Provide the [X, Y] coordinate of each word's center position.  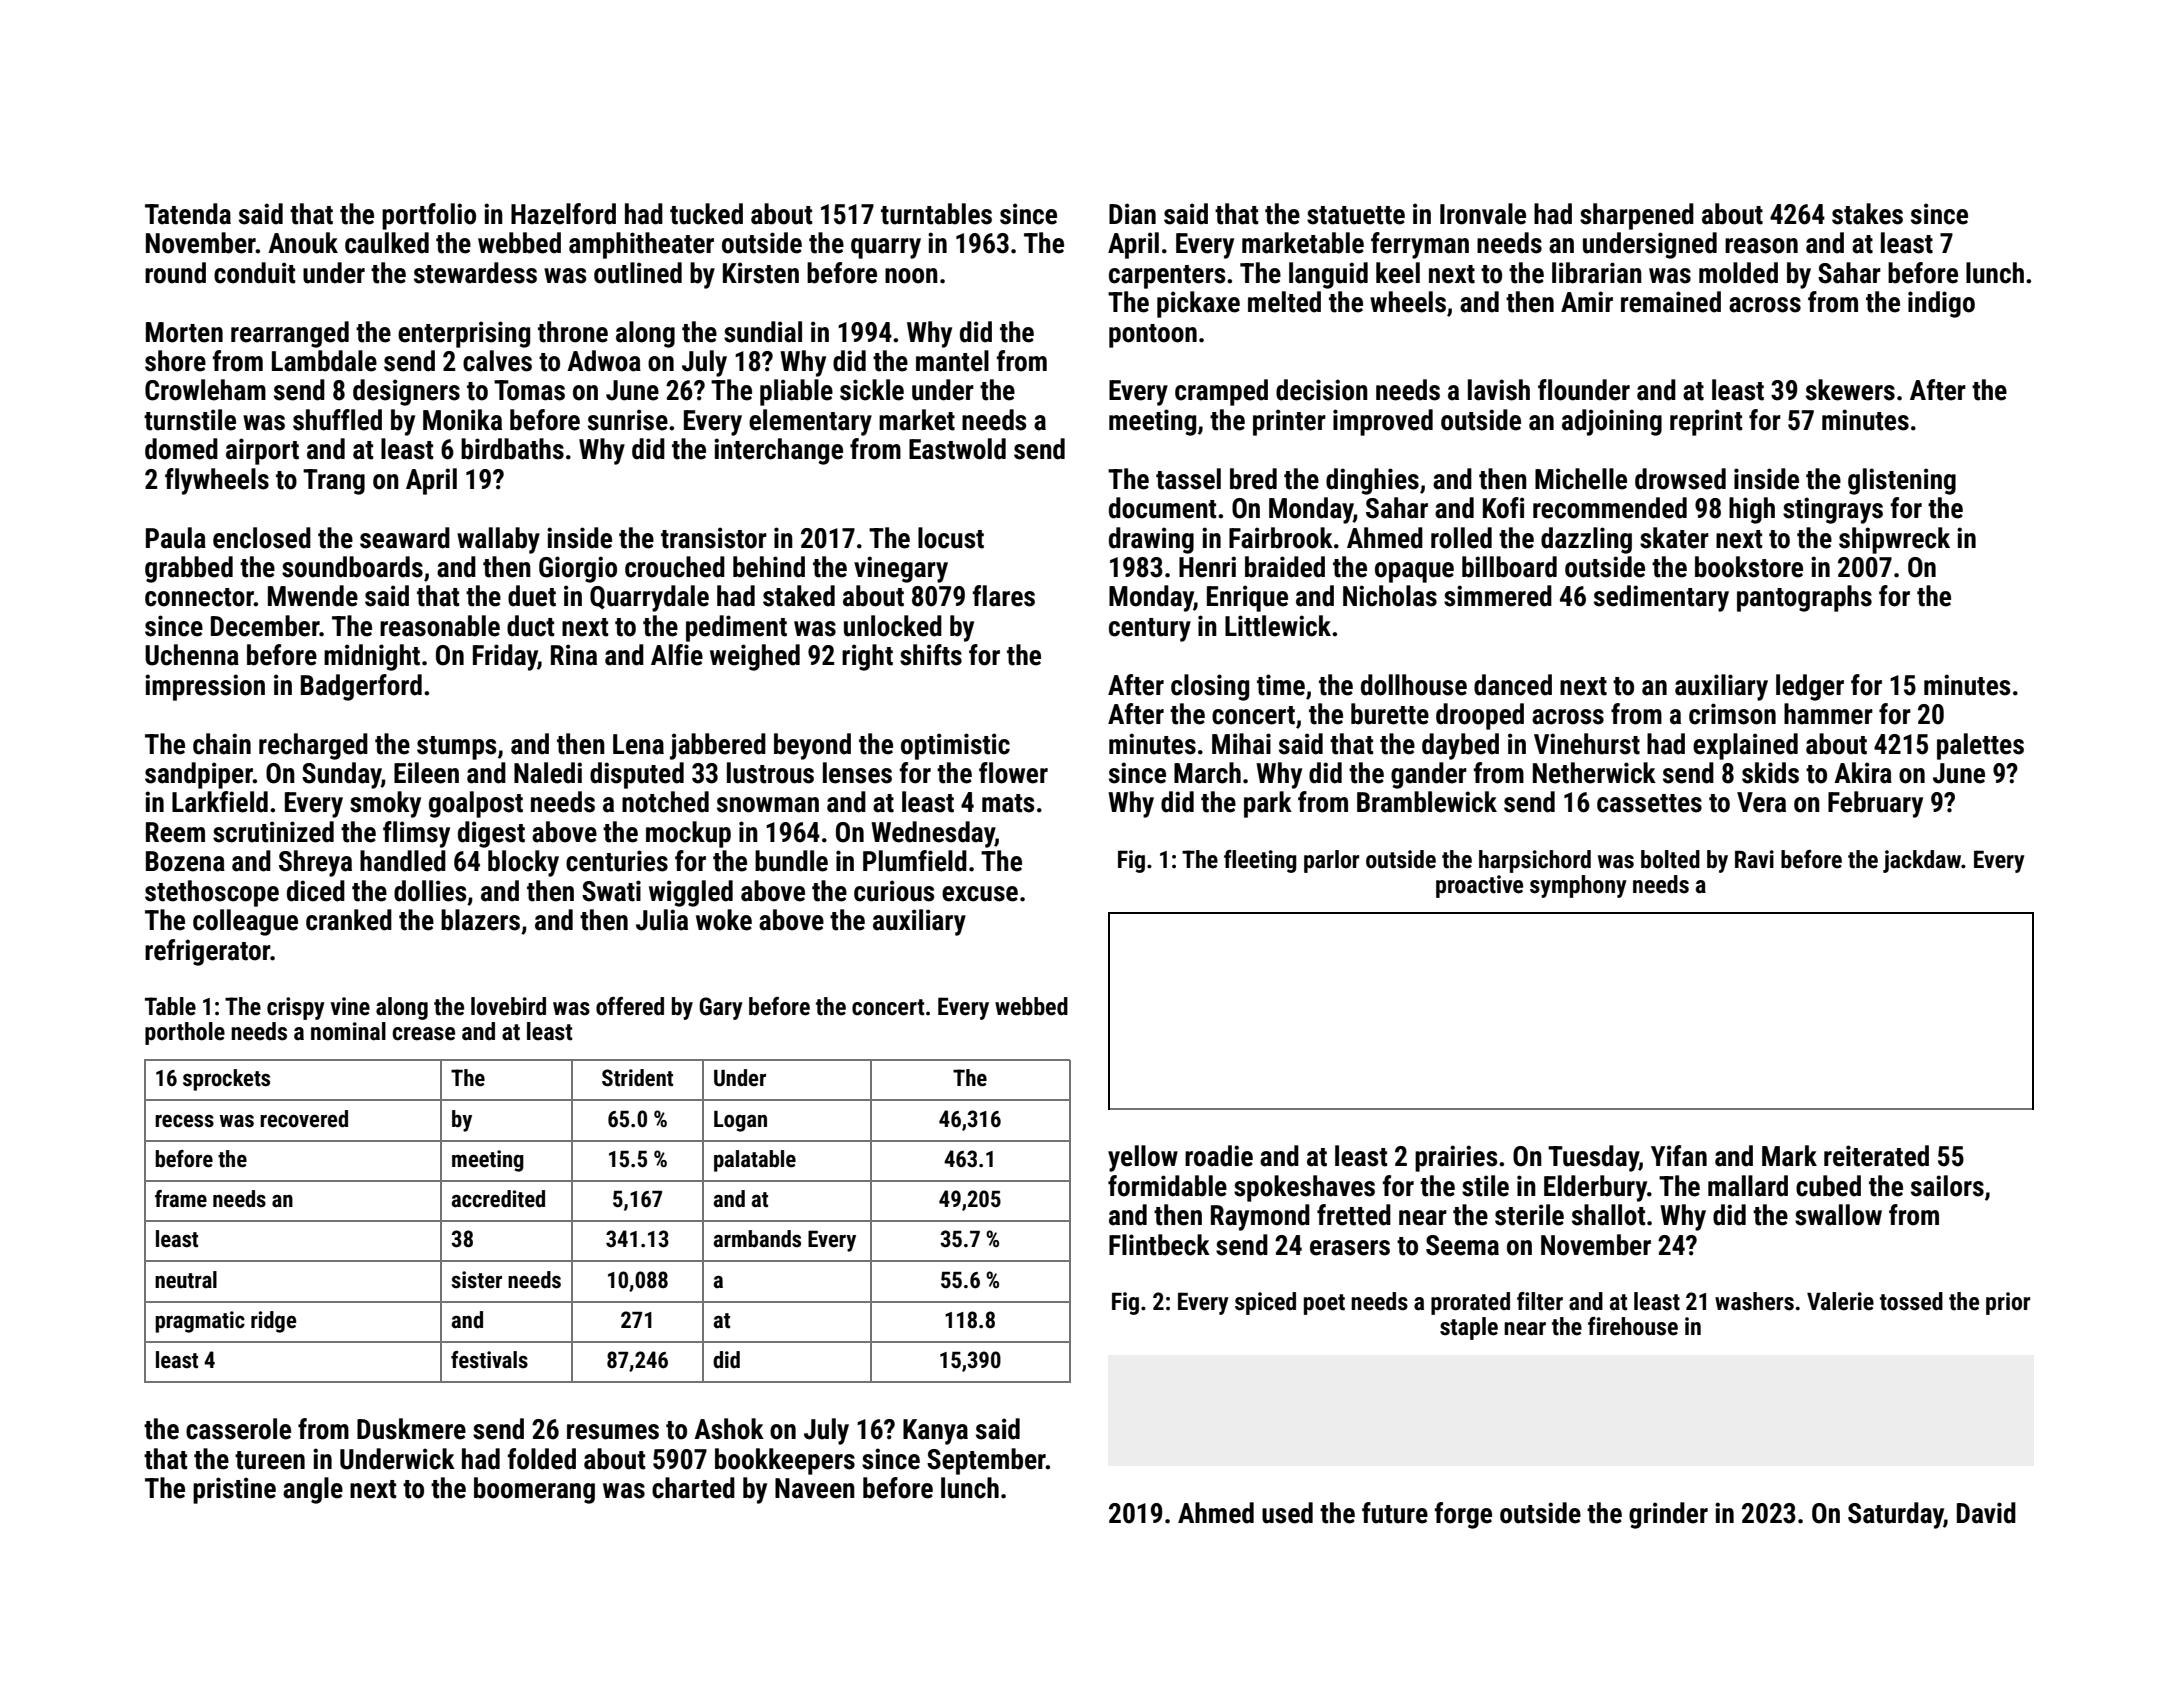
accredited [498, 1199]
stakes [1867, 214]
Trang [334, 482]
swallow [1838, 1215]
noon [911, 276]
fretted [1354, 1215]
